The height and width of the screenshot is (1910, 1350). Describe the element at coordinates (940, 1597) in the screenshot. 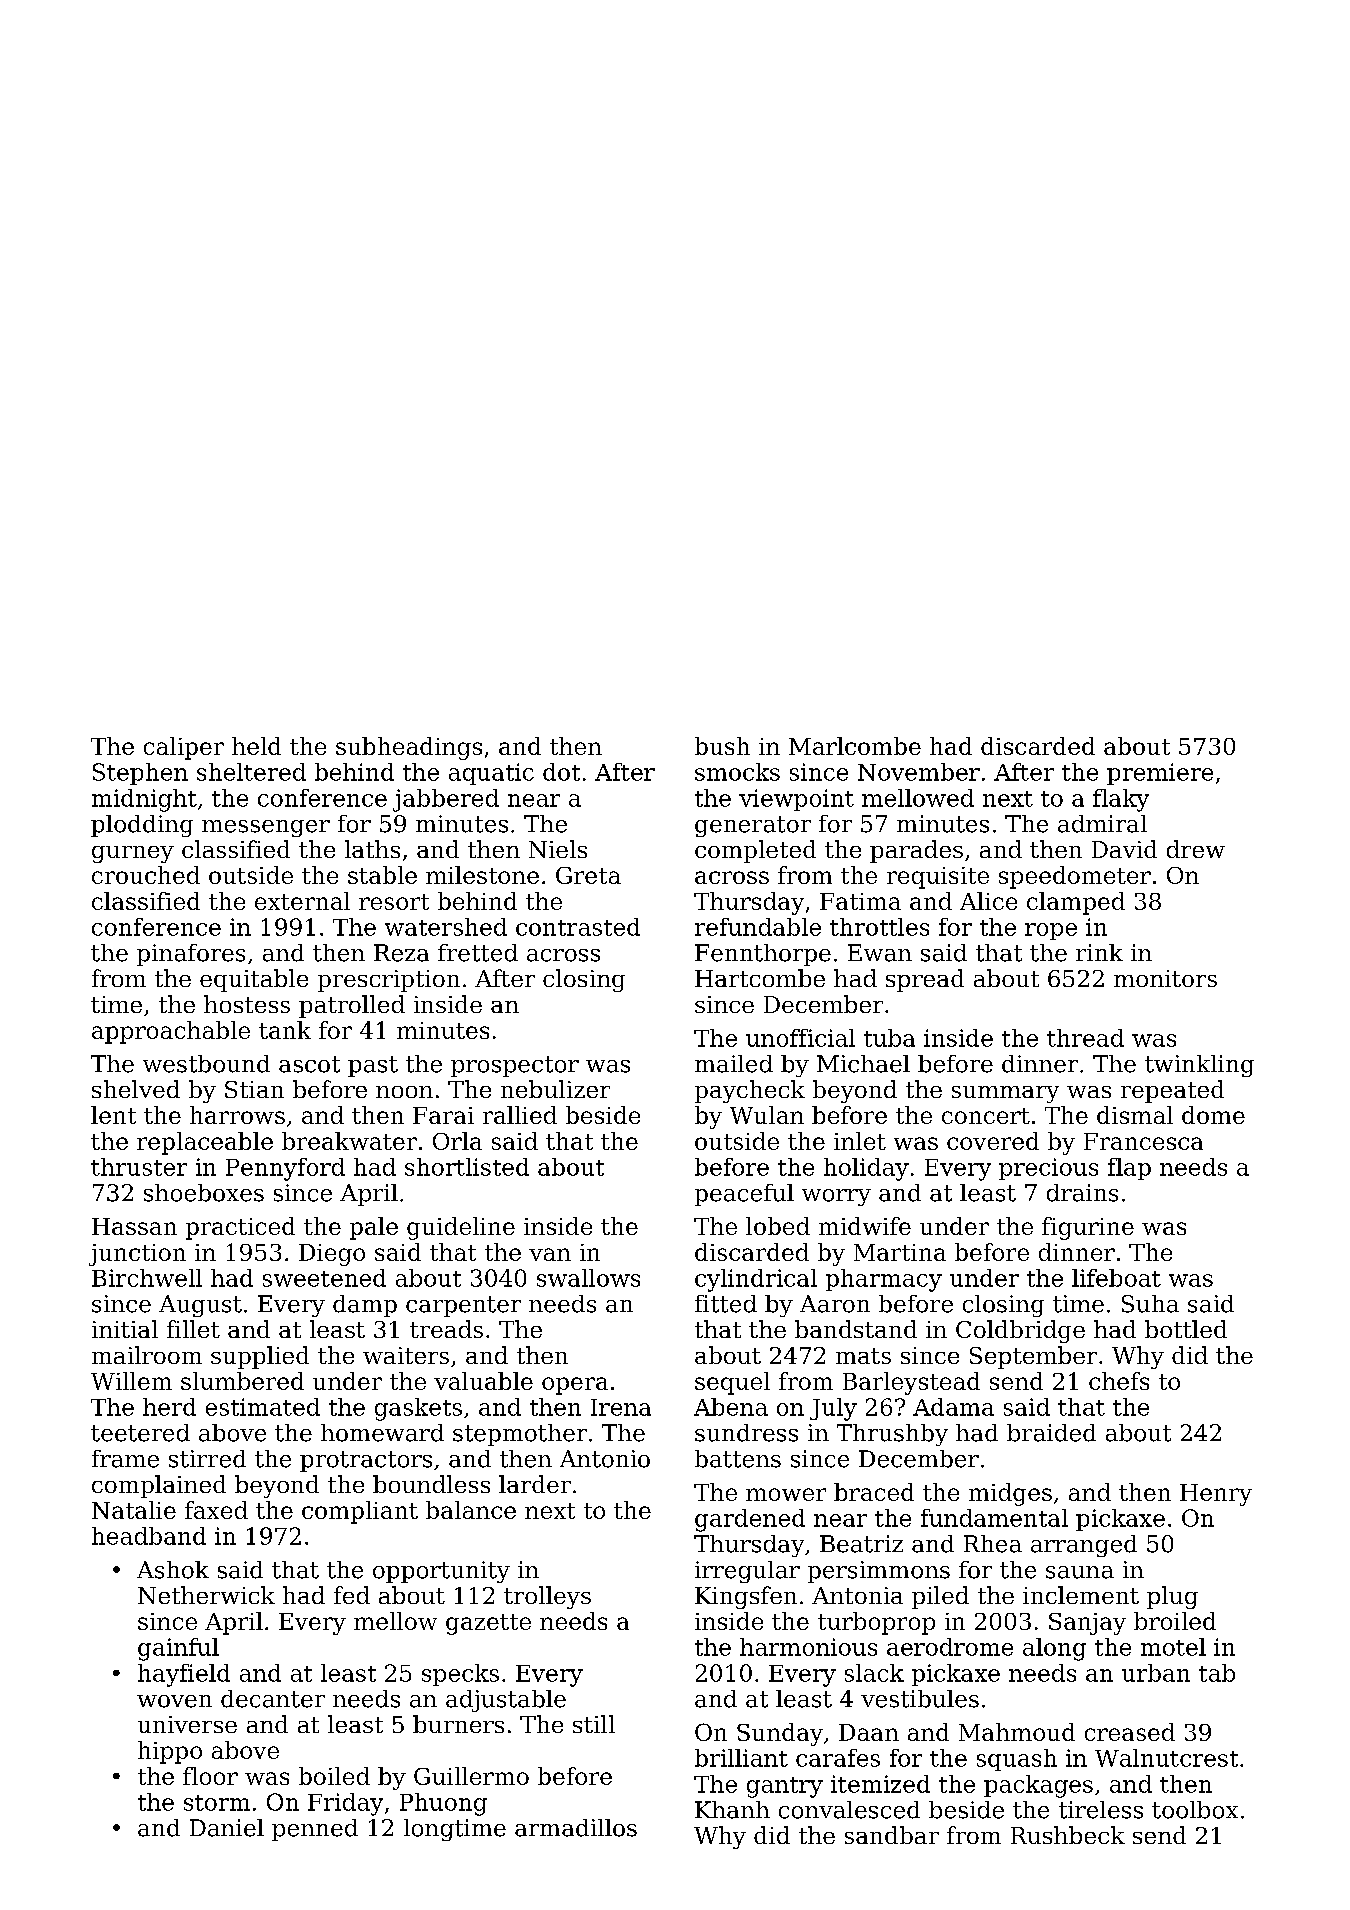

I see `piled` at that location.
